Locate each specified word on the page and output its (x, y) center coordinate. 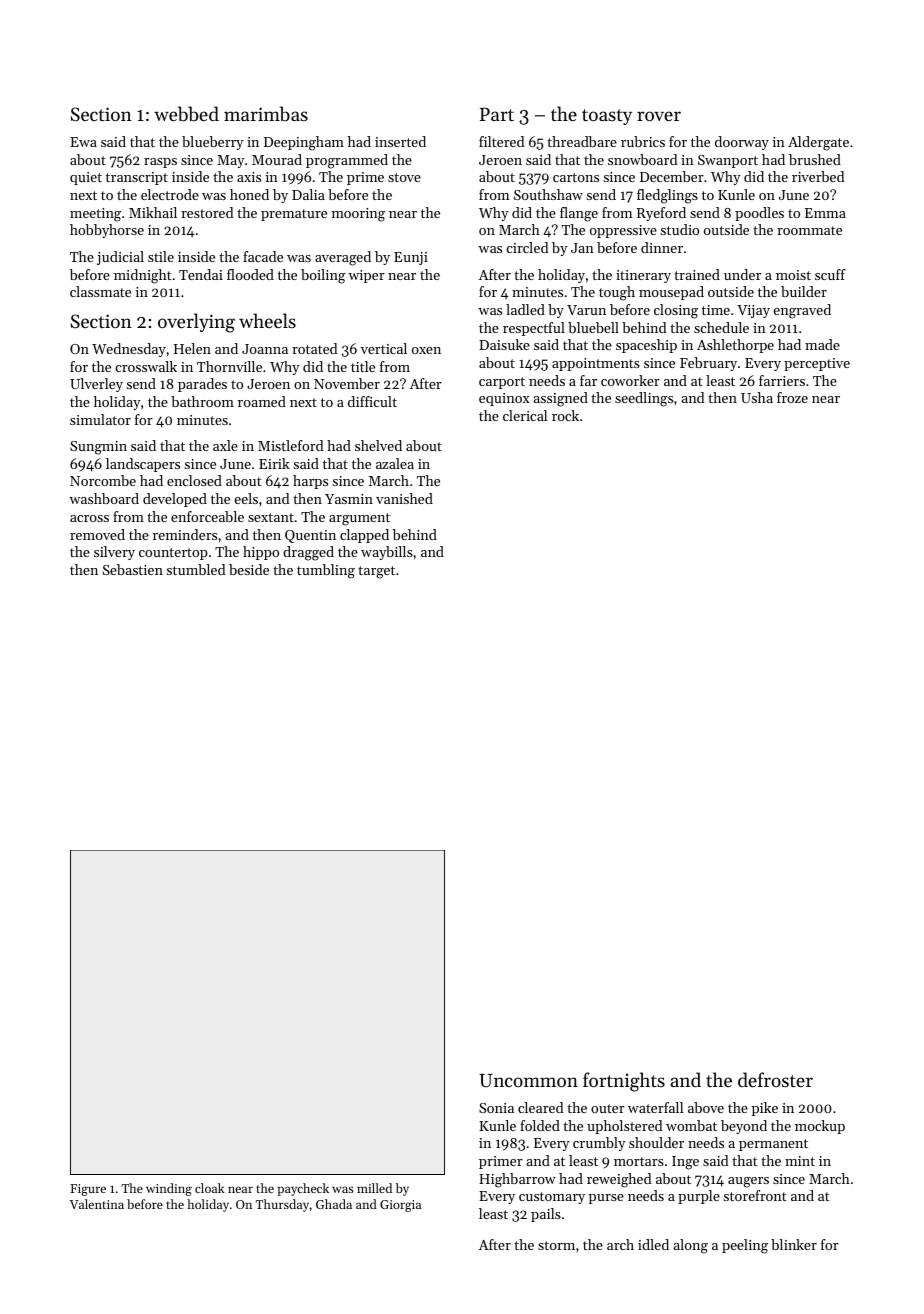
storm (556, 1245)
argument (359, 519)
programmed (347, 161)
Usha (757, 397)
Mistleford (290, 445)
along (690, 1246)
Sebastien (133, 569)
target (376, 572)
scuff (830, 274)
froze (792, 397)
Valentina (97, 1204)
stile (161, 256)
